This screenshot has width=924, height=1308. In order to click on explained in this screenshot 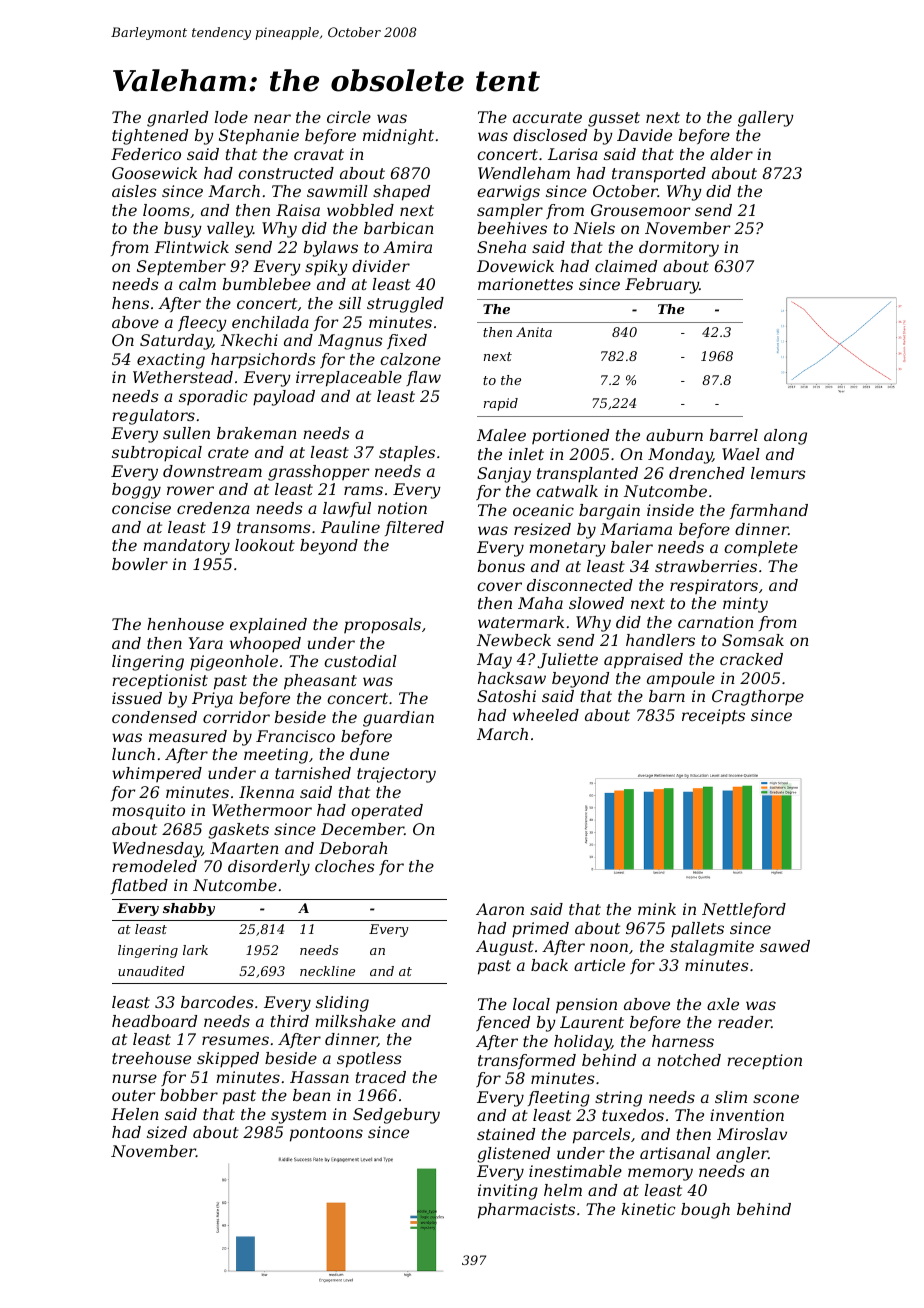, I will do `click(268, 626)`.
